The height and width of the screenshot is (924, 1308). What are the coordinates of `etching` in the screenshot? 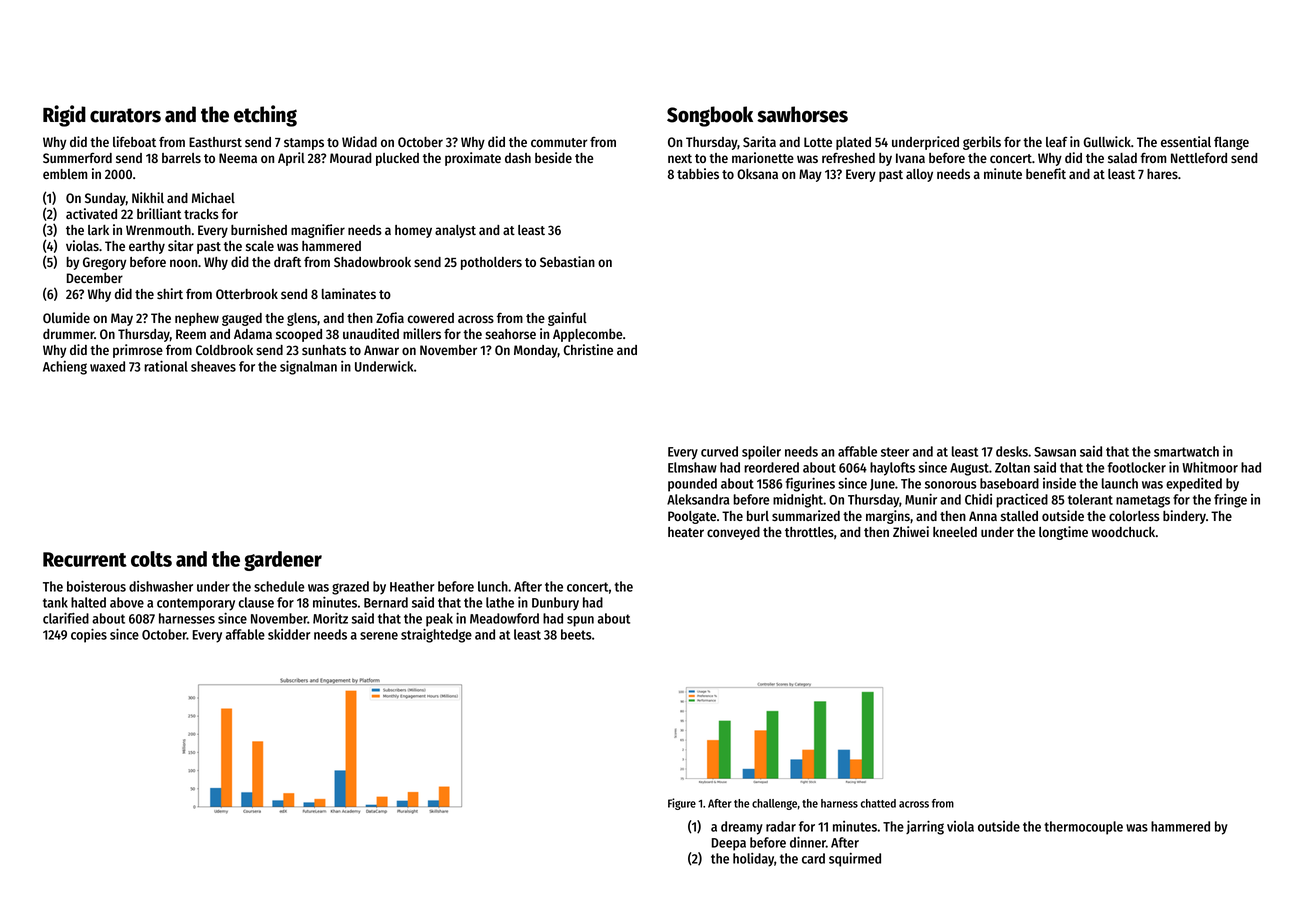 It's located at (265, 116).
